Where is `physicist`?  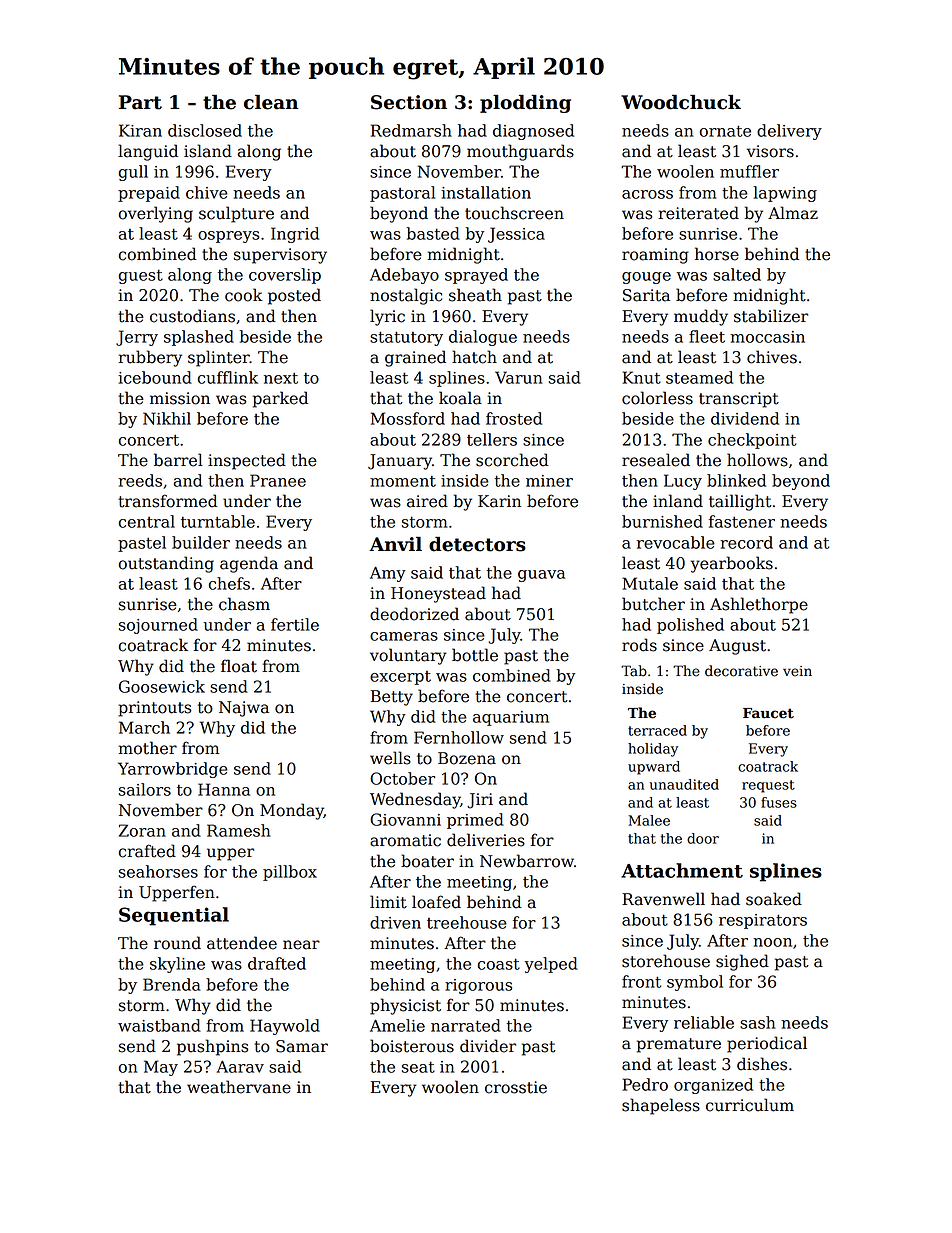
physicist is located at coordinates (405, 1006).
